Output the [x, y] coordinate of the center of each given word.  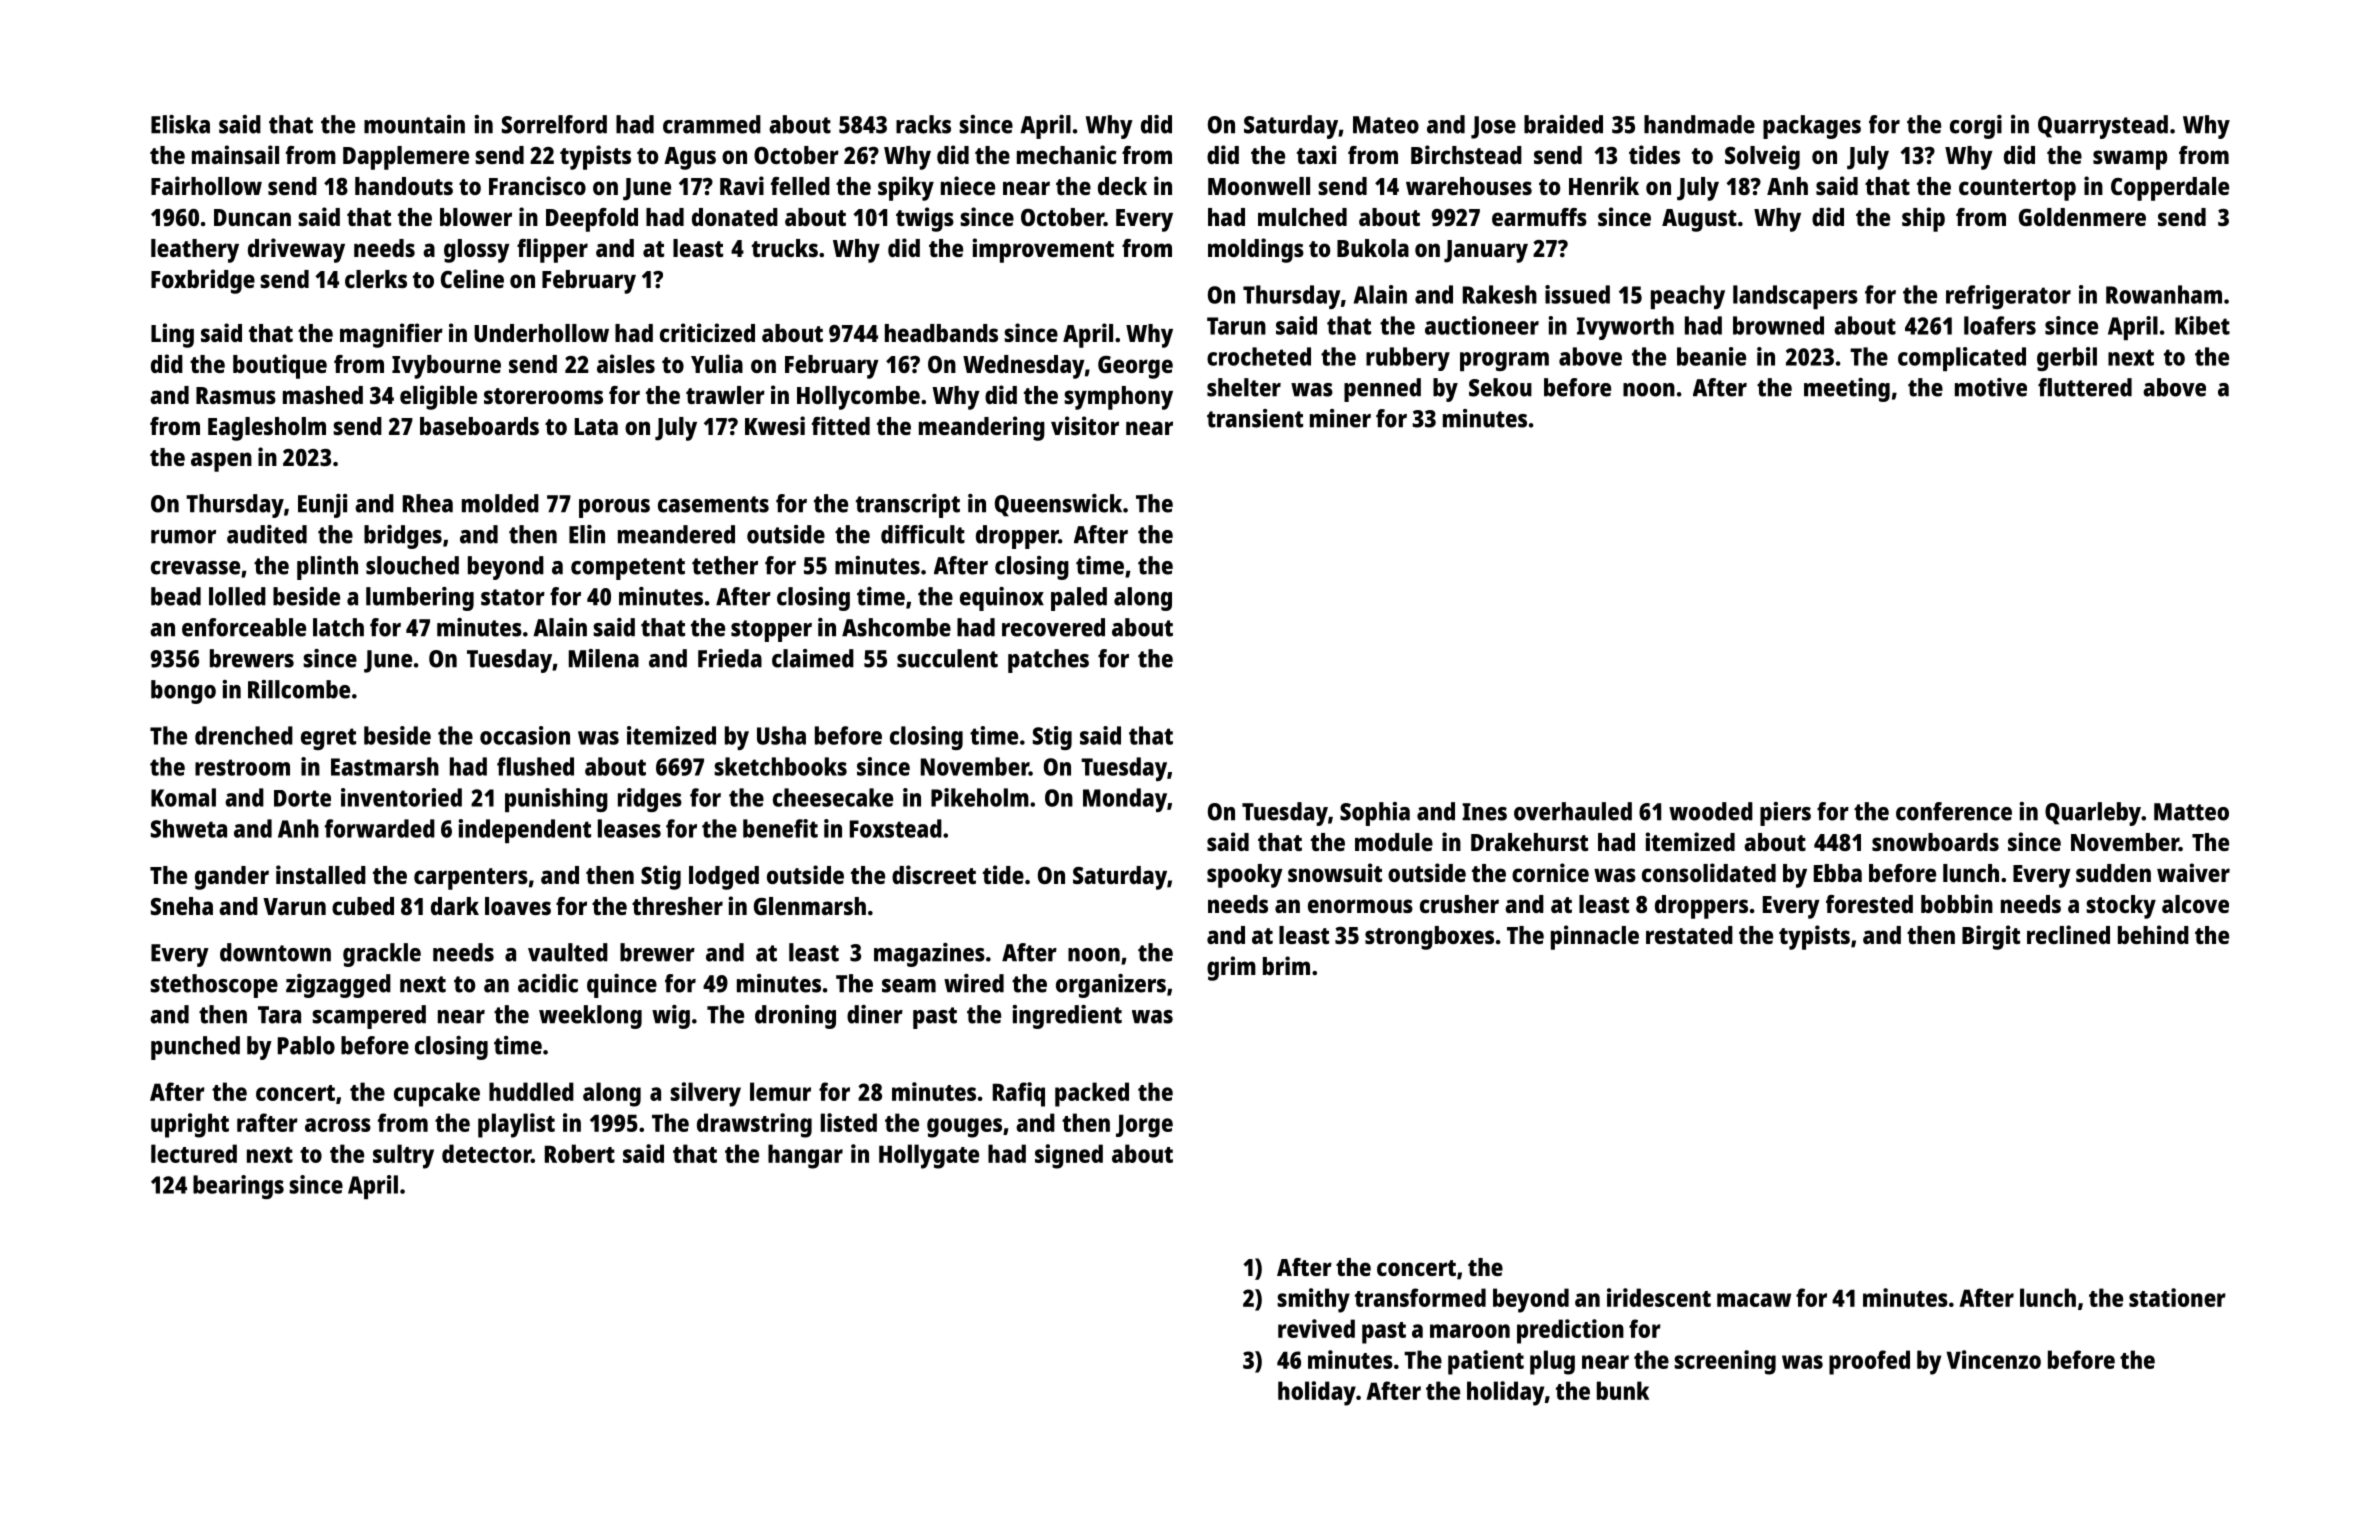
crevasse [195, 568]
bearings [238, 1187]
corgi [1976, 127]
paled [1079, 599]
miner [1340, 418]
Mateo [1386, 125]
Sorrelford [554, 124]
